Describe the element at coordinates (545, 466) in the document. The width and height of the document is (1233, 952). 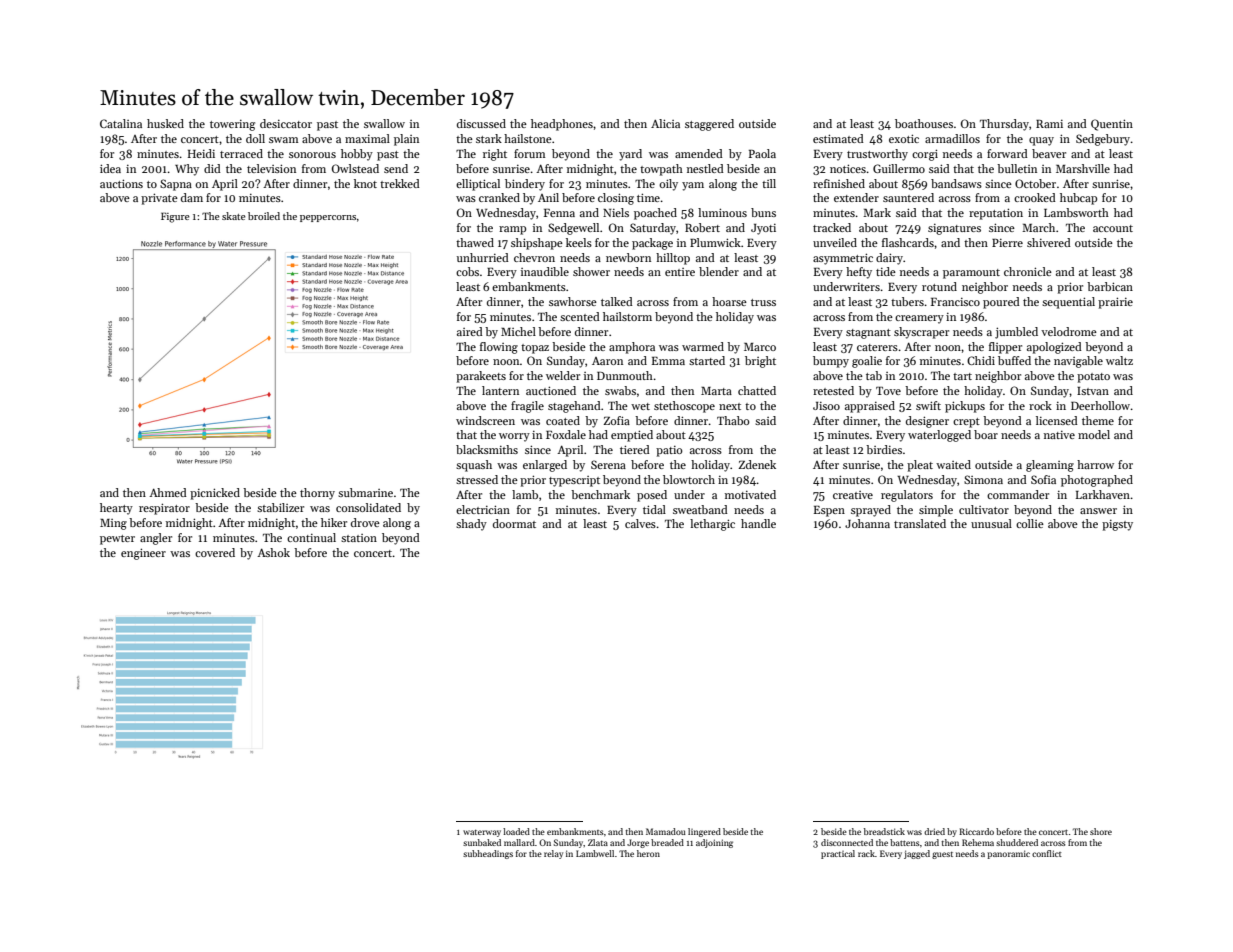
I see `enlarged` at that location.
